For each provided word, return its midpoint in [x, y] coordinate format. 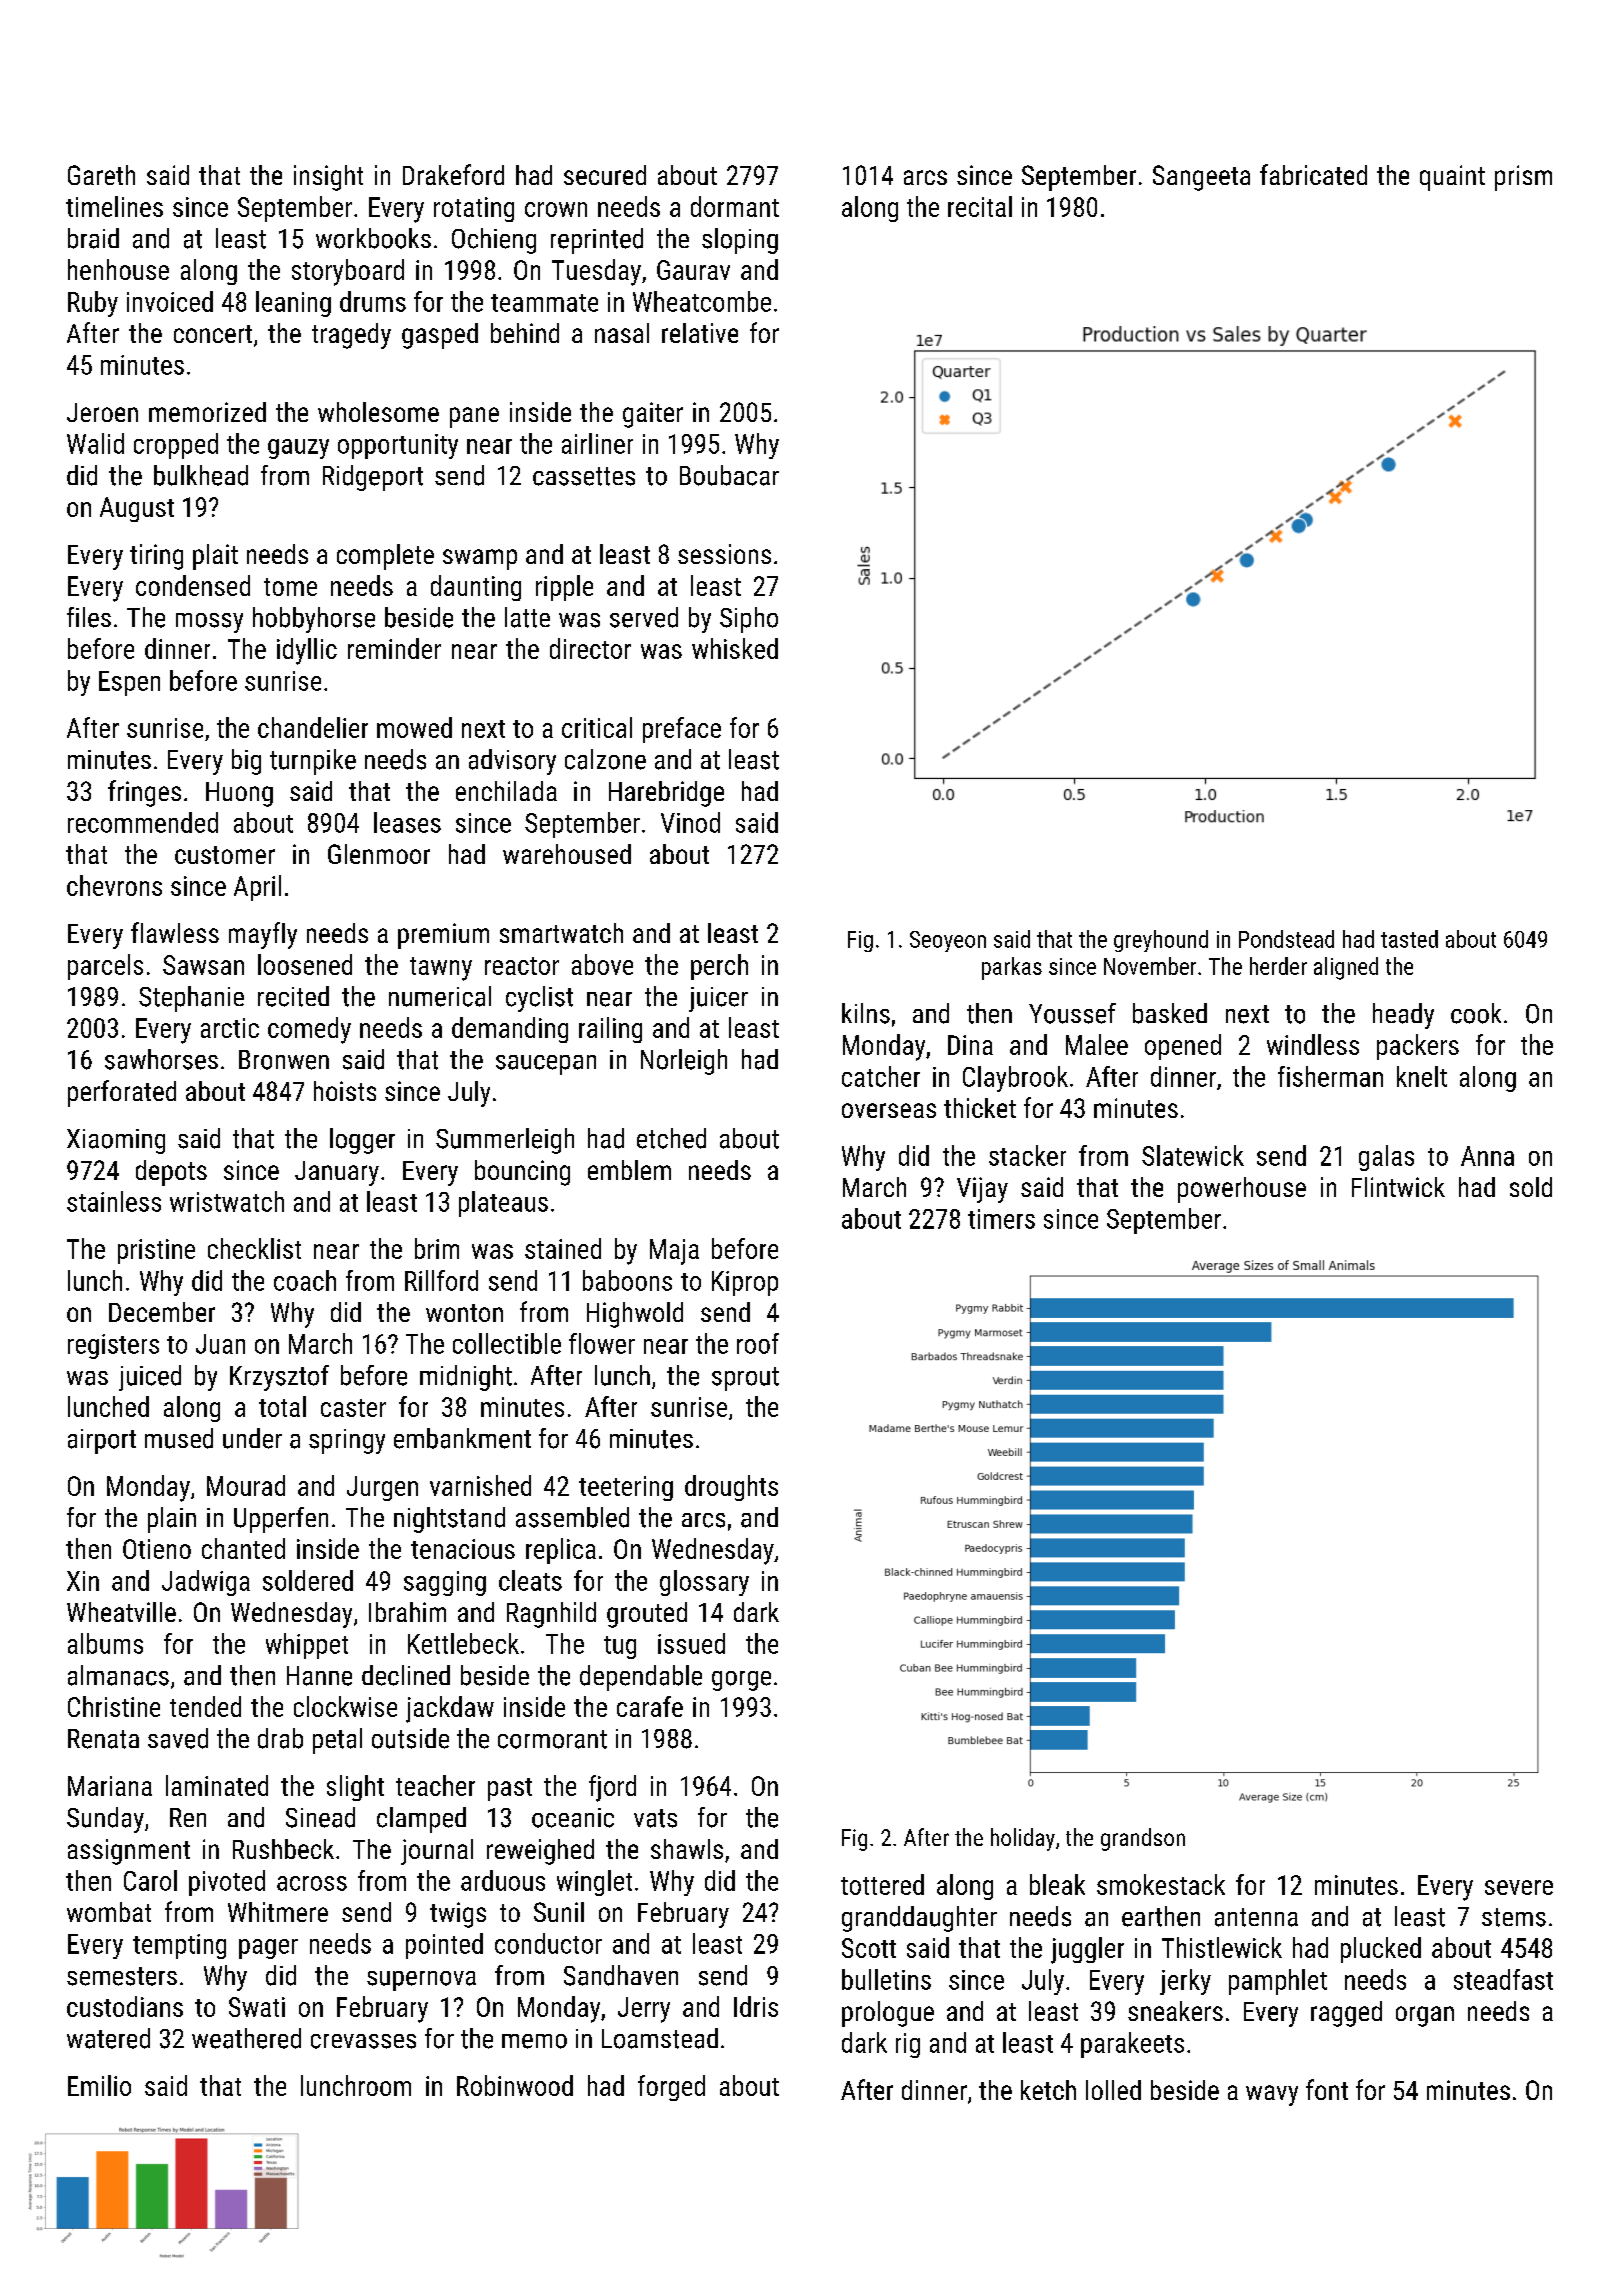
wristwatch [227, 1201]
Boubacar [729, 475]
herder [1278, 966]
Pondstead [1286, 939]
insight [328, 178]
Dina [970, 1045]
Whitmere [278, 1912]
